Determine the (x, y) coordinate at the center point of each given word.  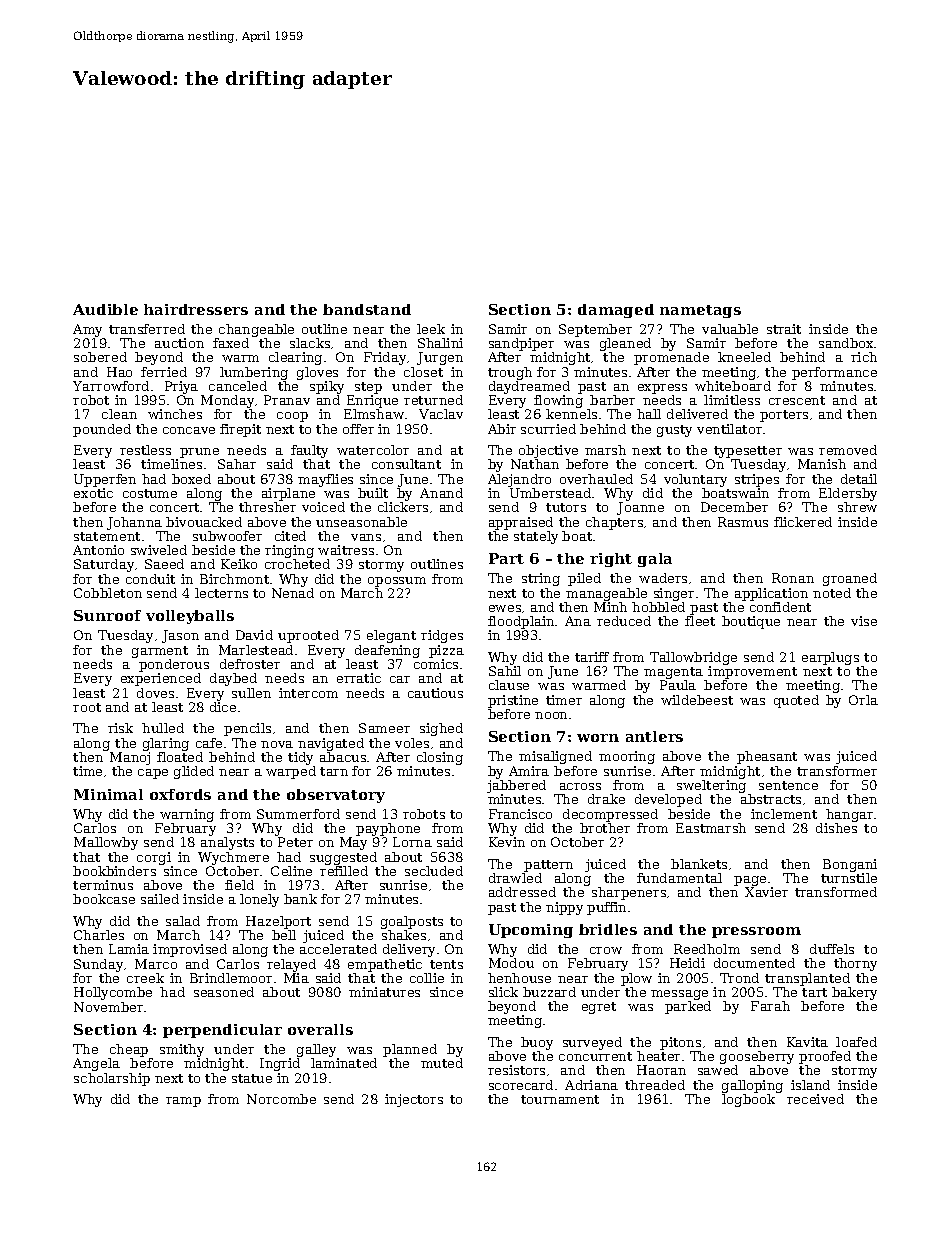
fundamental (679, 878)
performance (834, 373)
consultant (406, 464)
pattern (548, 866)
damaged (616, 311)
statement (107, 536)
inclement (784, 814)
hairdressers (196, 309)
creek (145, 978)
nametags (700, 311)
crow (606, 950)
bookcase (104, 899)
